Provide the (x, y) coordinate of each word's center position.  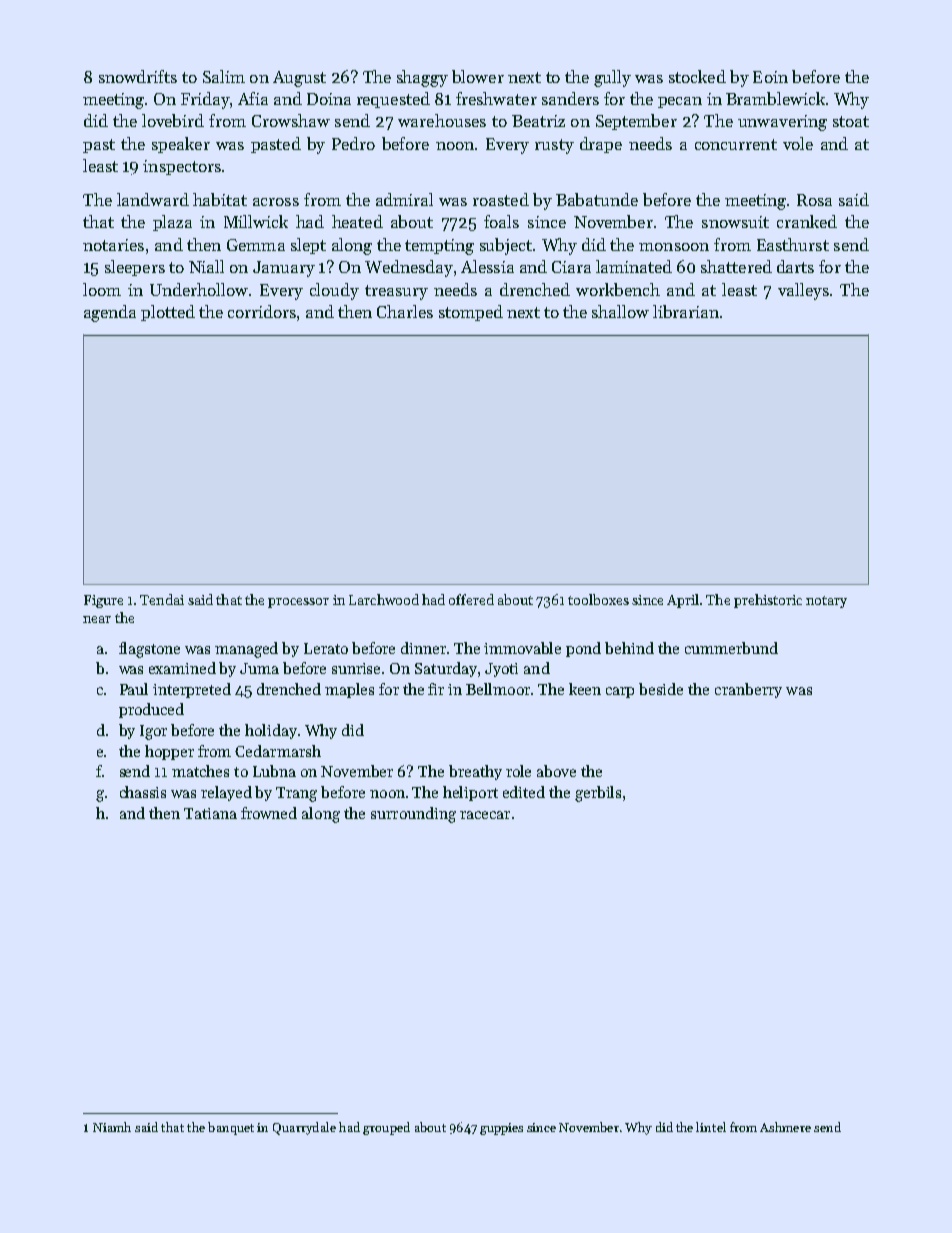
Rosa (814, 200)
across (276, 202)
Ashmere (785, 1127)
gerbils (598, 794)
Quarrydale (304, 1128)
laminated (634, 266)
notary (826, 602)
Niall (206, 266)
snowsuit (735, 222)
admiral (404, 199)
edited (524, 792)
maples (349, 690)
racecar (485, 815)
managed (246, 650)
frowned (269, 813)
